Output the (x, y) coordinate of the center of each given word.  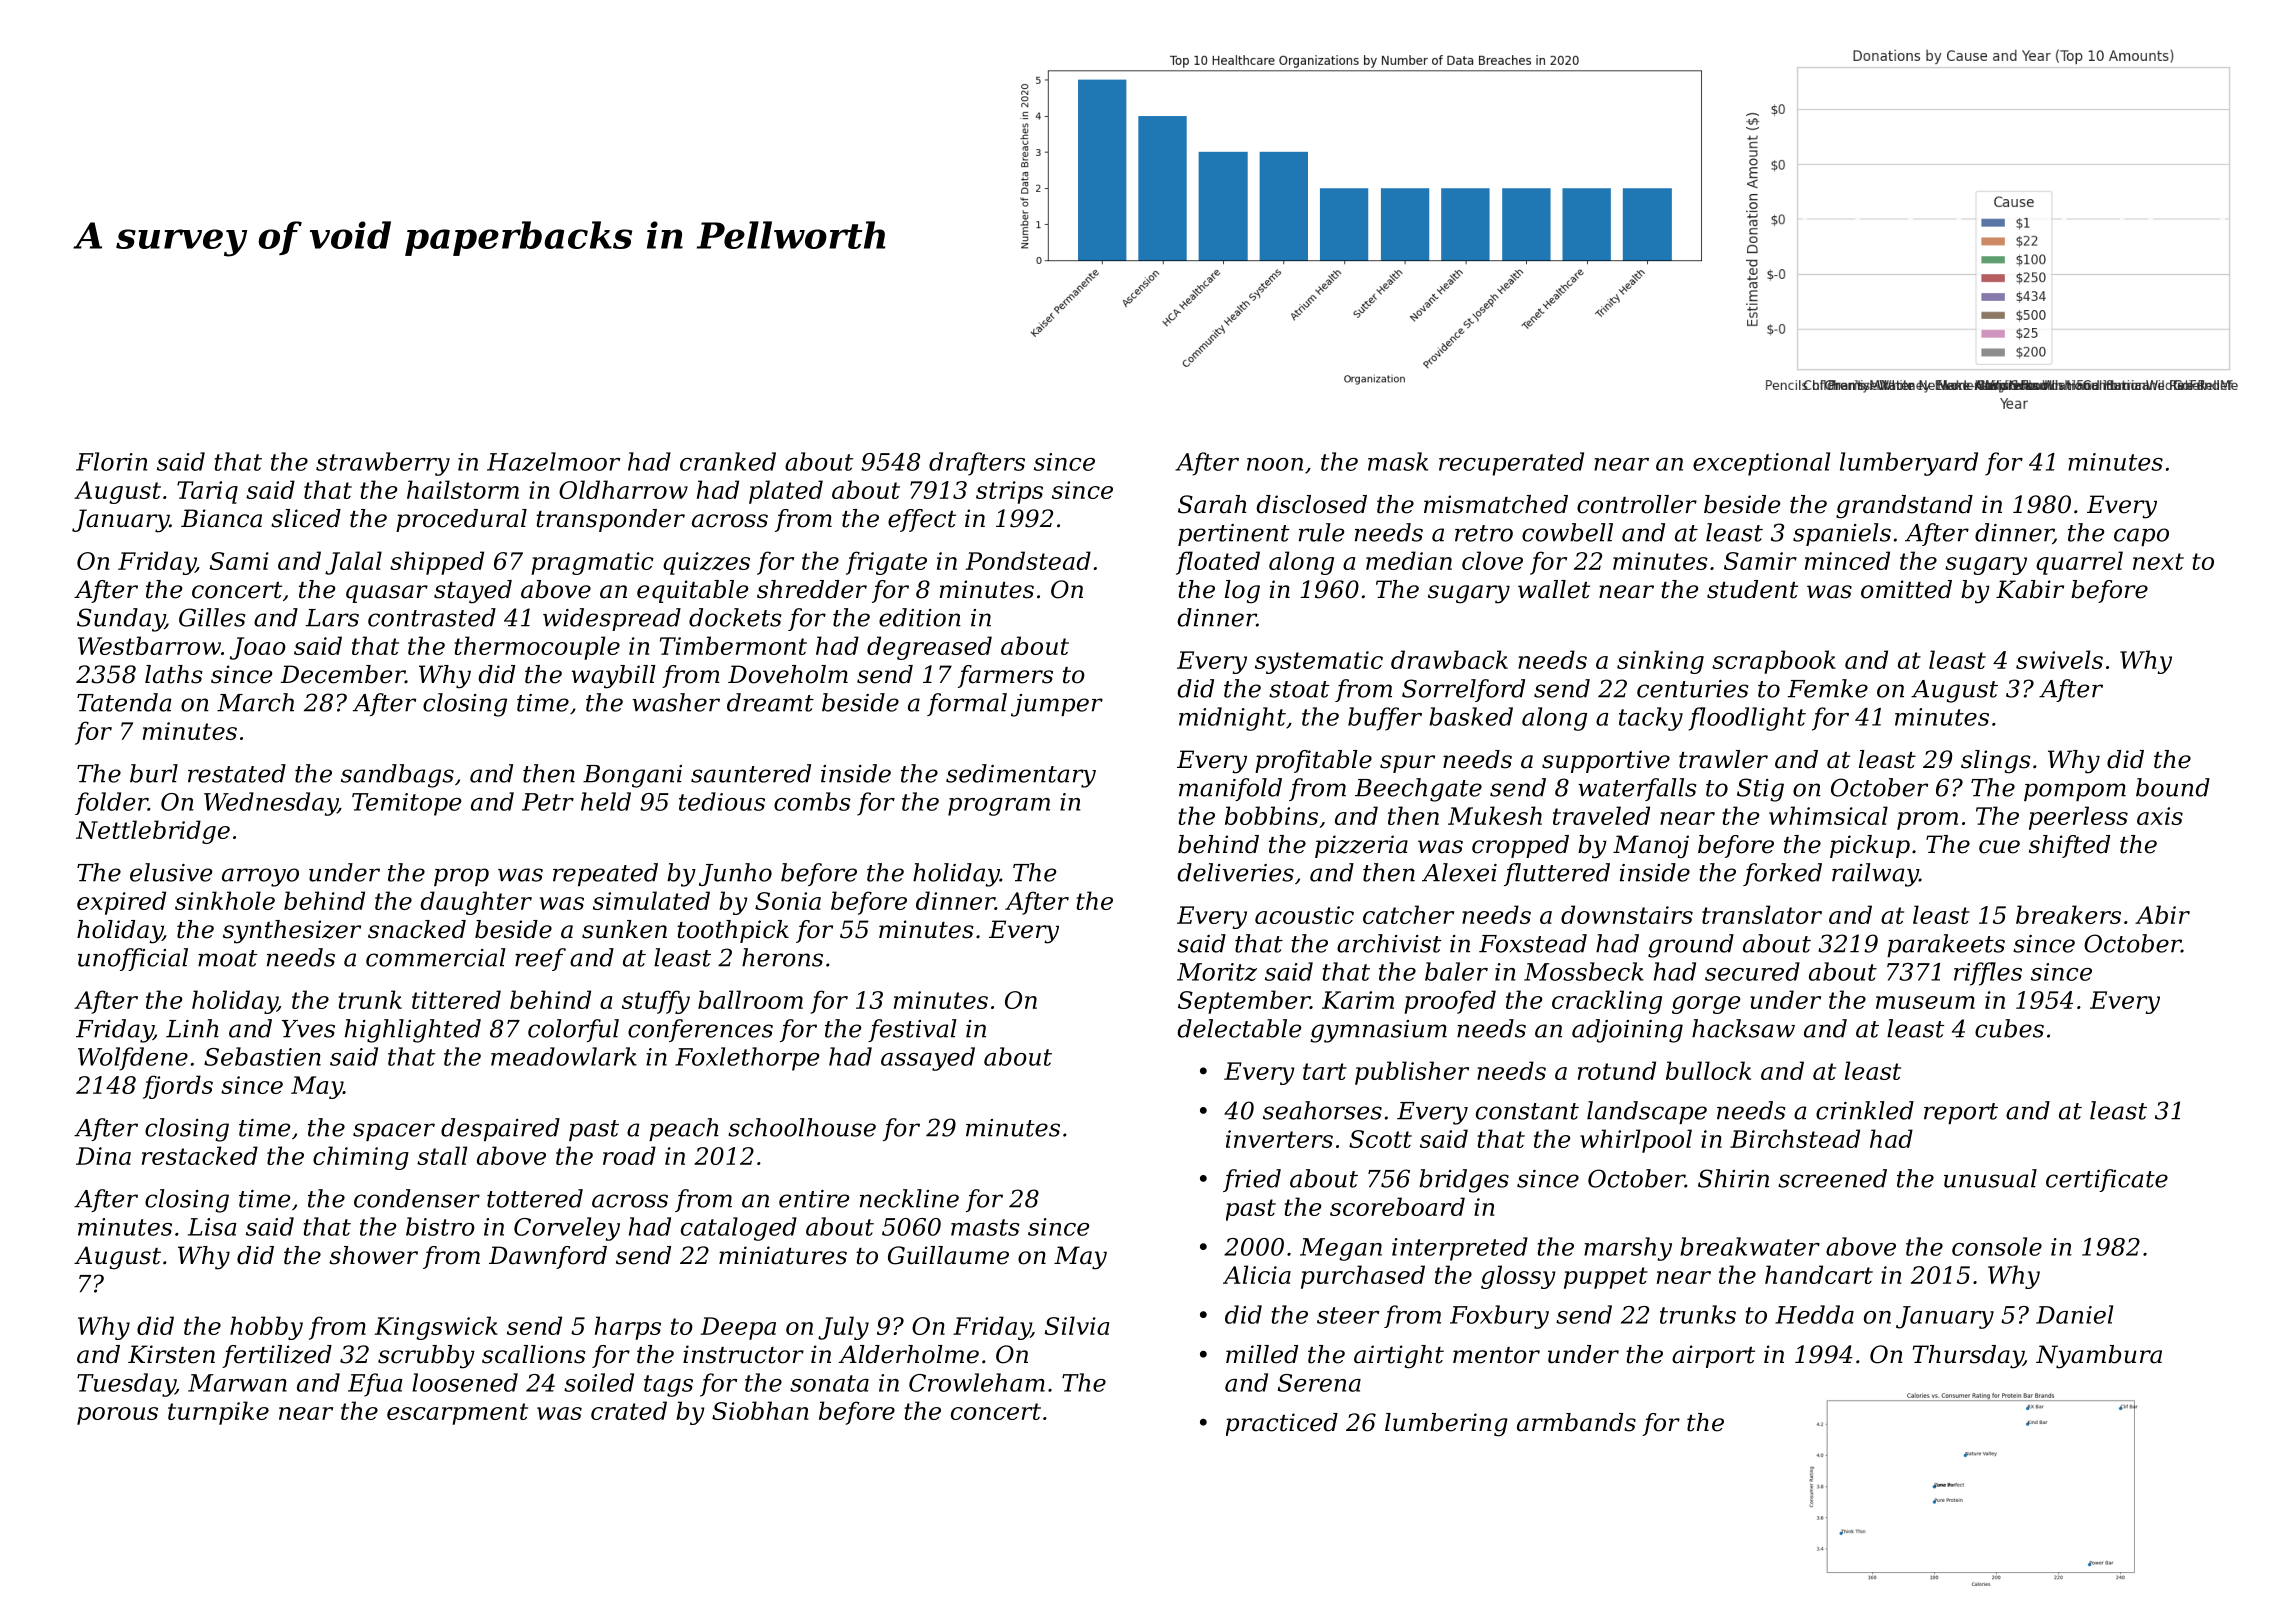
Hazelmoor (553, 461)
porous (117, 1416)
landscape (1647, 1112)
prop (461, 877)
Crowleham (977, 1382)
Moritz (1217, 972)
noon (1275, 464)
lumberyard (1909, 464)
